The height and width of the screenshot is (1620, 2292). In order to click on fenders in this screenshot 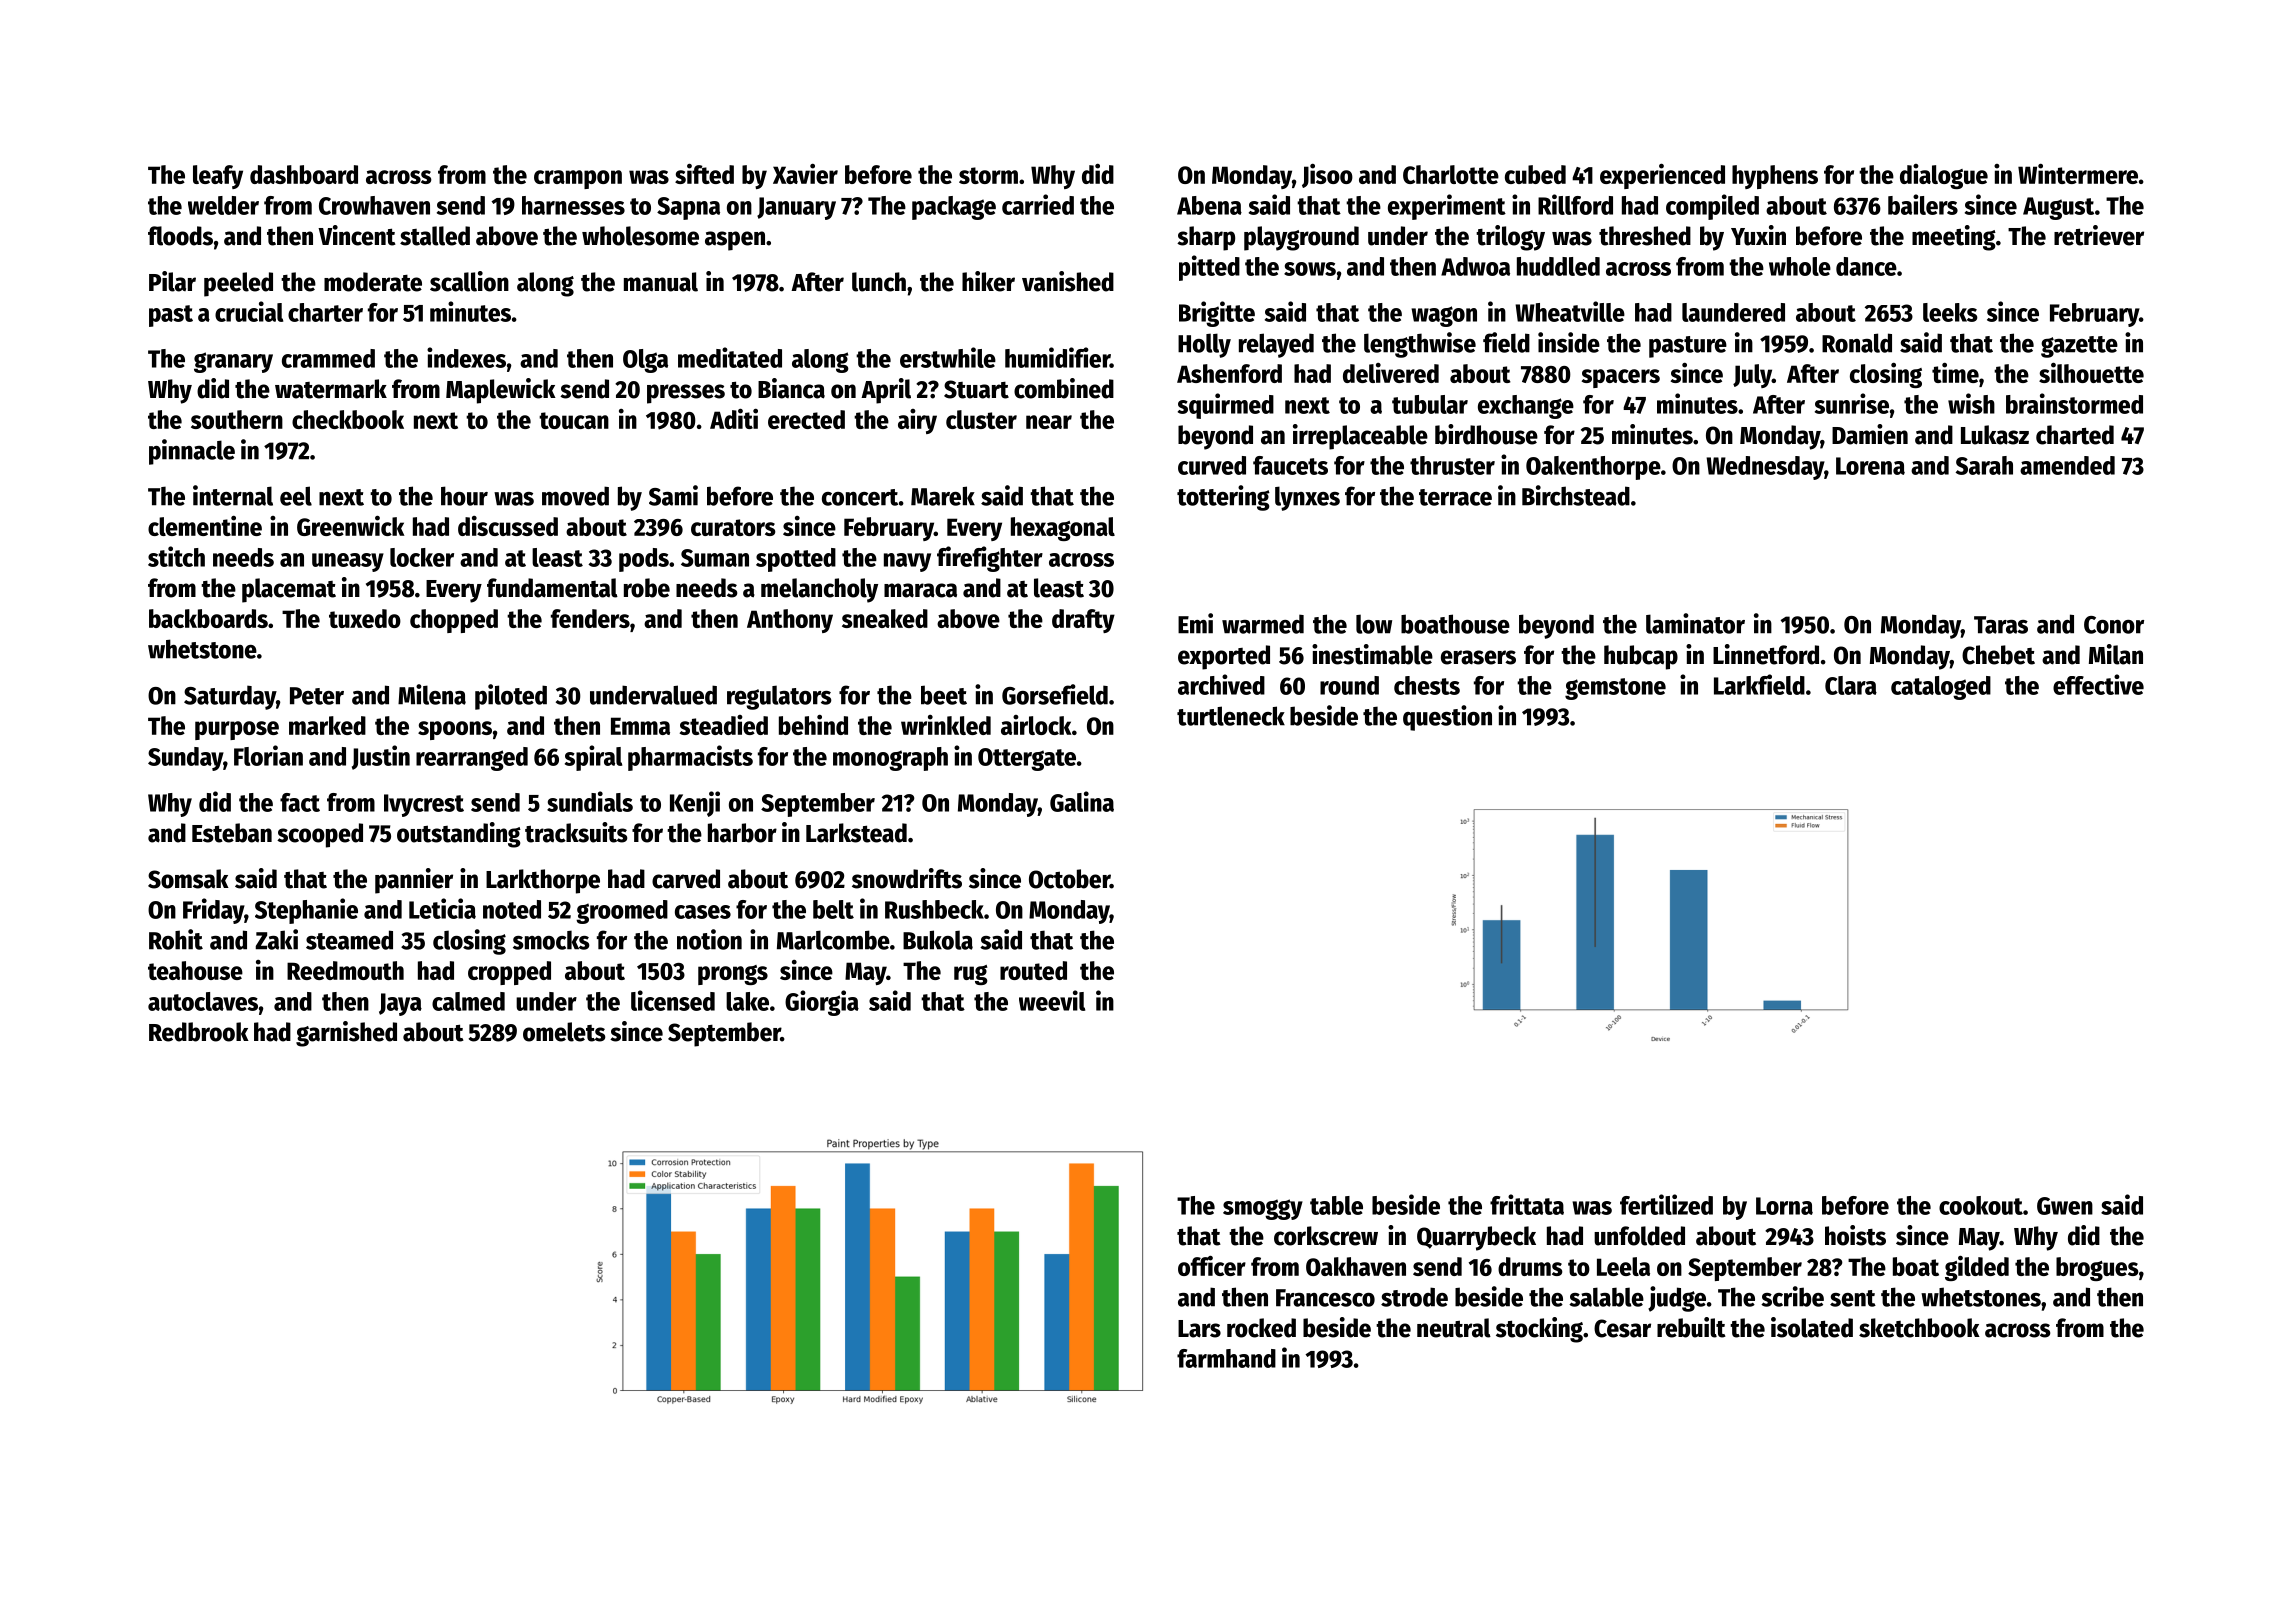, I will do `click(590, 618)`.
